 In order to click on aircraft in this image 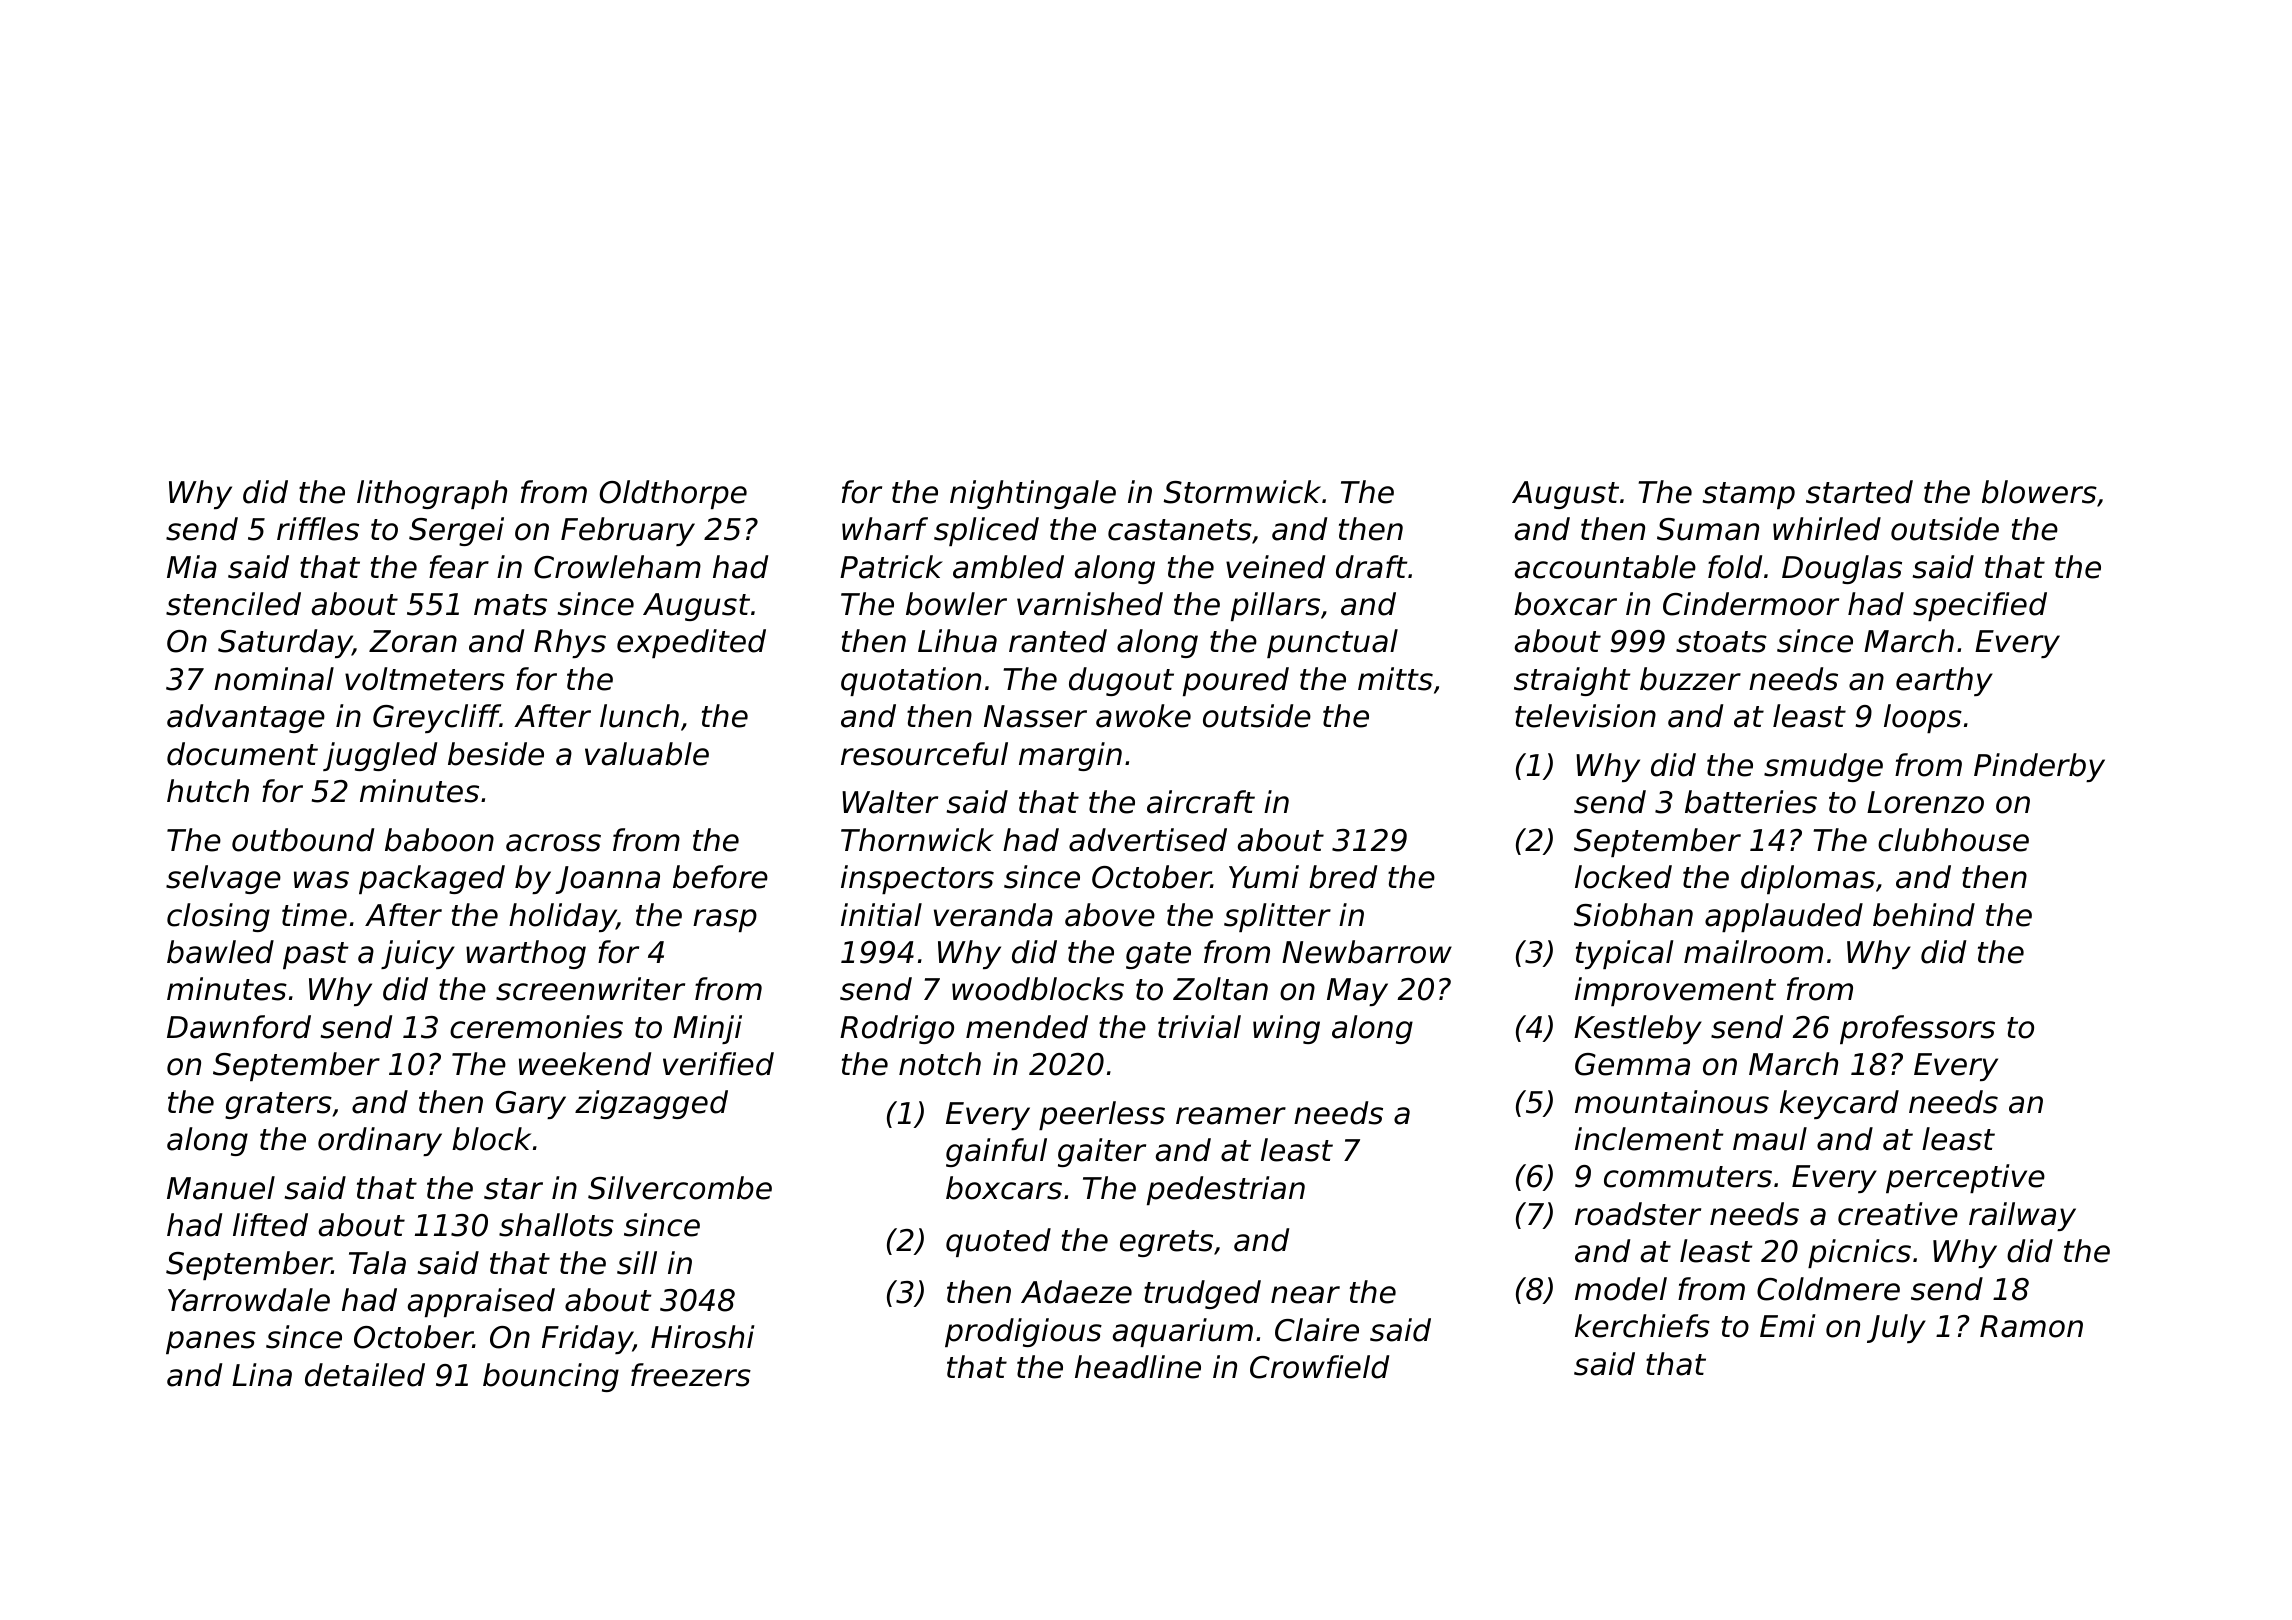, I will do `click(1201, 802)`.
